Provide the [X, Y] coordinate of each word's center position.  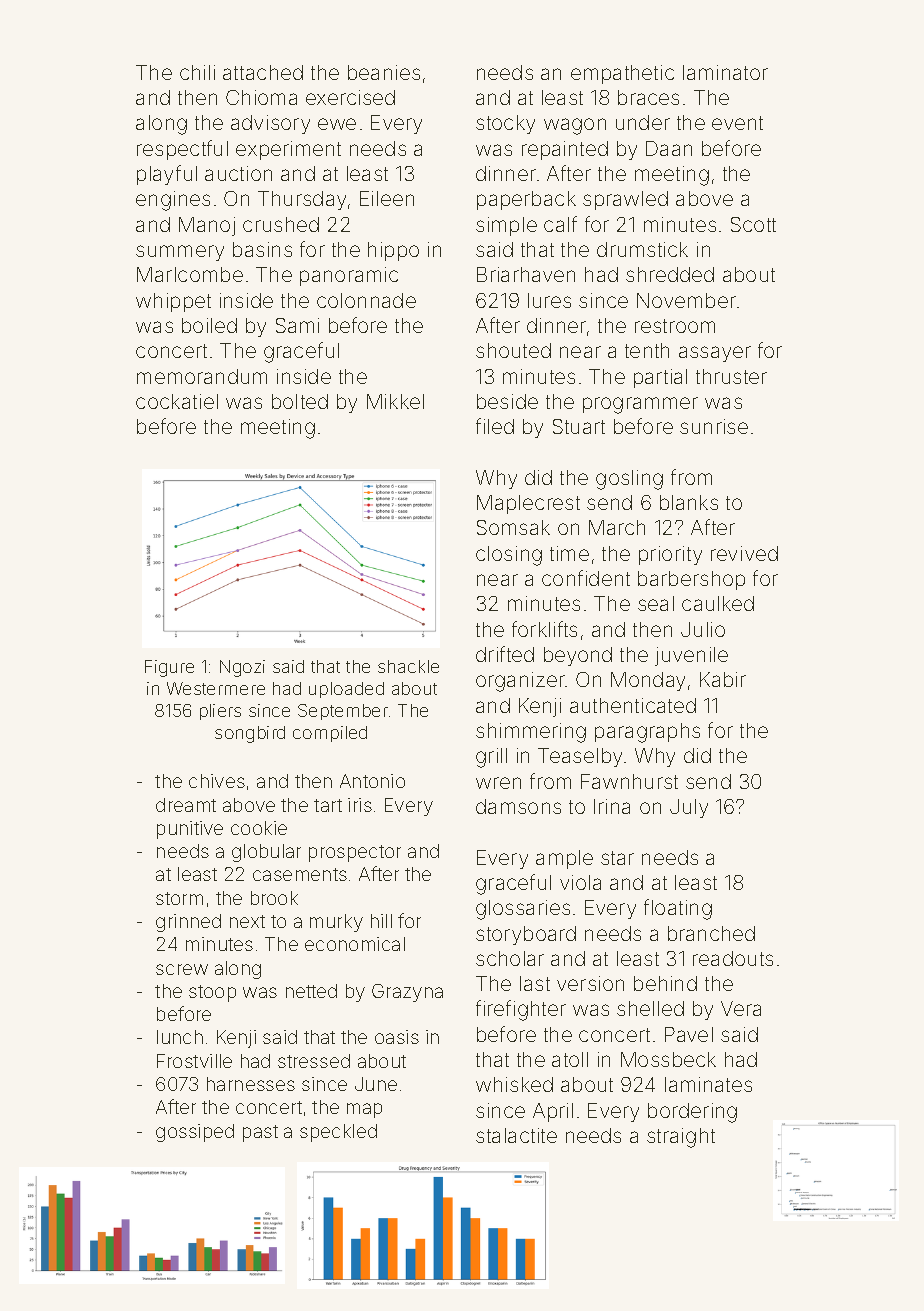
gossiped [195, 1133]
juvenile [691, 656]
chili [197, 72]
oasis [397, 1037]
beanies [384, 72]
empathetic [622, 74]
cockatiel [177, 401]
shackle [408, 666]
